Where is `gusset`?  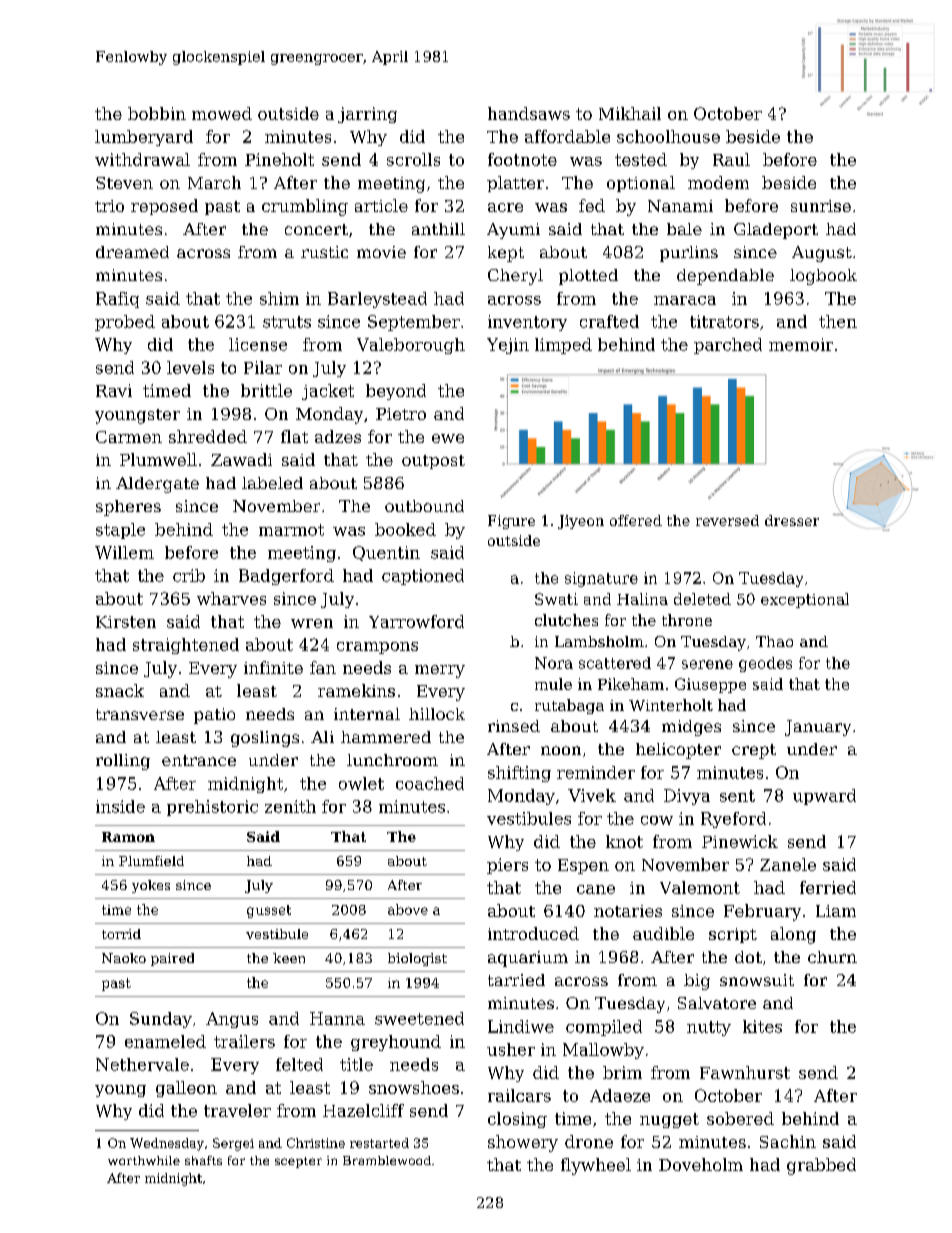
gusset is located at coordinates (269, 911).
